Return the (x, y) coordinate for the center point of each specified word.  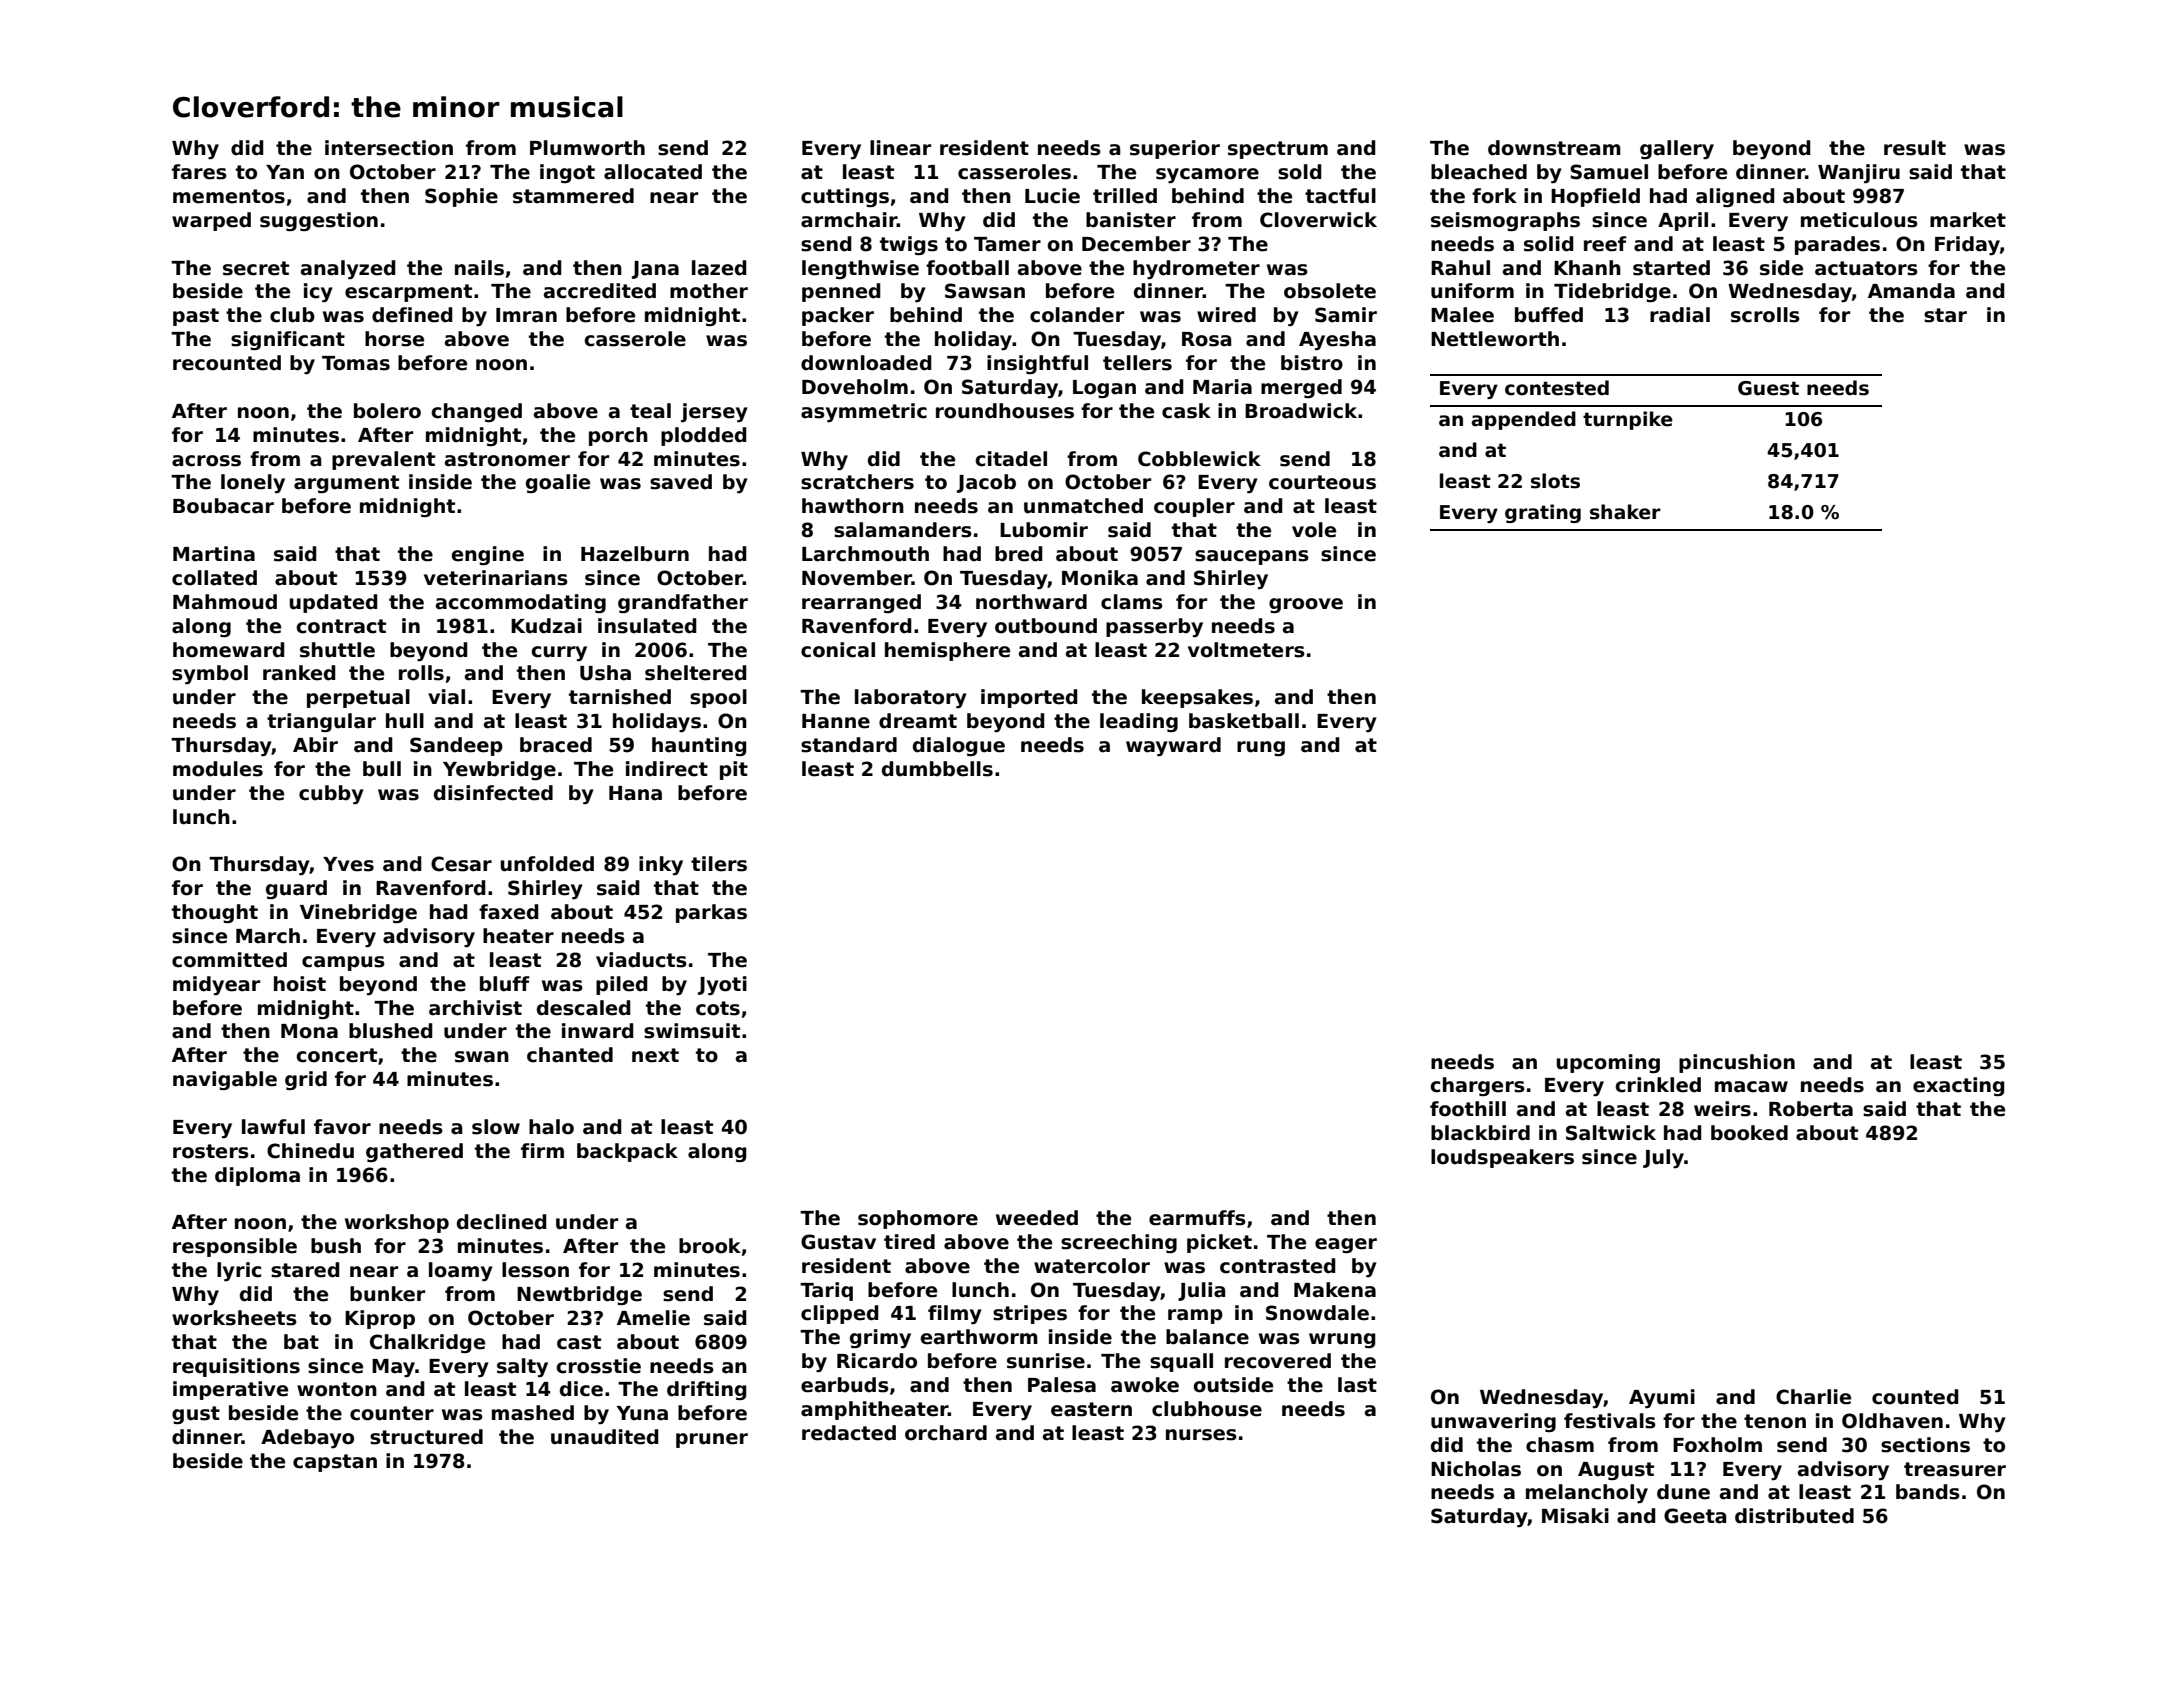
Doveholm (855, 387)
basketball (1244, 721)
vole (1314, 530)
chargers (1477, 1086)
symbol (210, 674)
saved (681, 482)
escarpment (408, 293)
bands (1928, 1492)
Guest (1768, 388)
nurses (1201, 1435)
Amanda (1911, 291)
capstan (335, 1463)
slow (496, 1127)
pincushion (1737, 1063)
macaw (1751, 1087)
